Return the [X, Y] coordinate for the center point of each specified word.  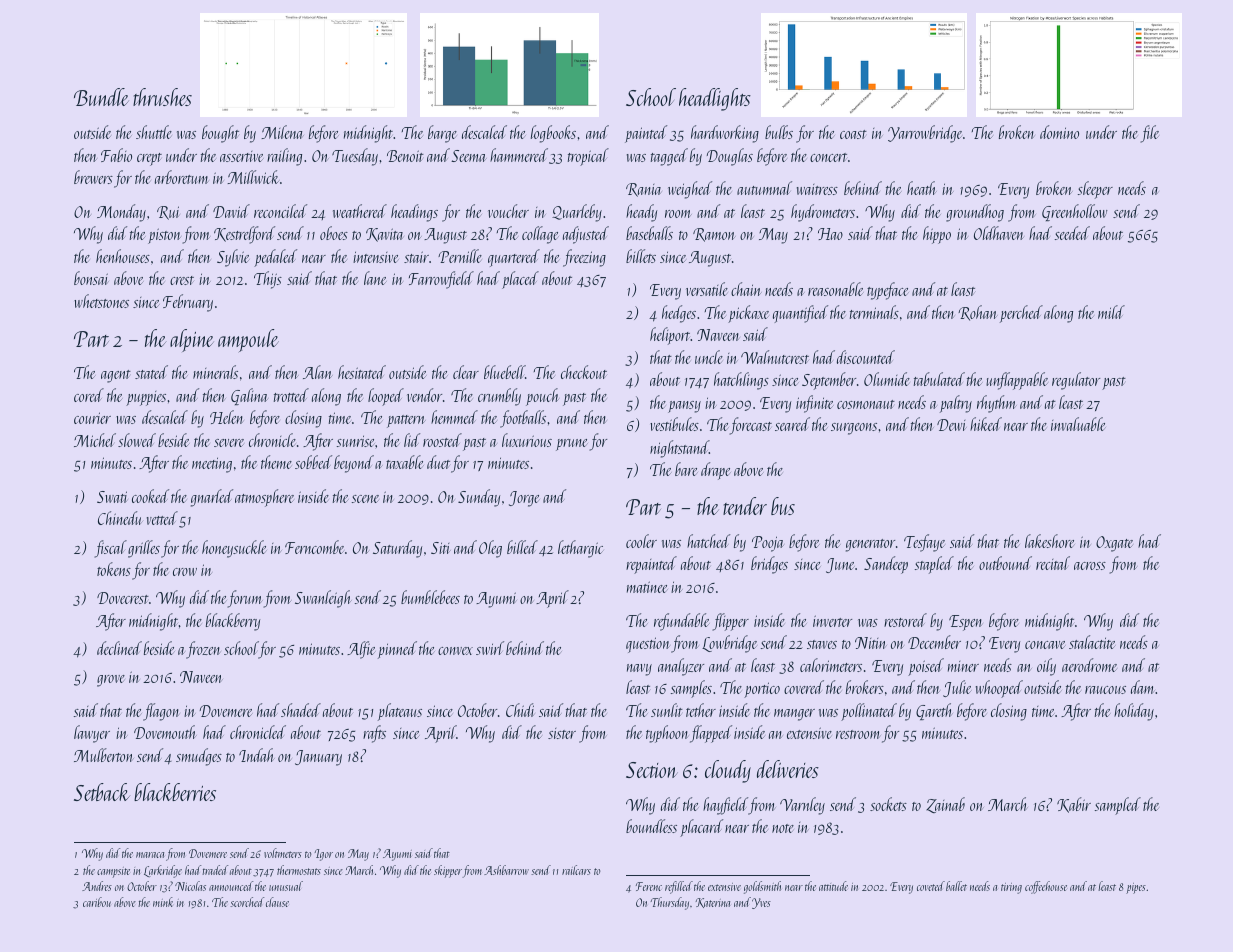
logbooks [553, 134]
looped [386, 397]
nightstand [679, 449]
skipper [448, 871]
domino [1059, 132]
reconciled [280, 211]
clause [277, 902]
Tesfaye [924, 543]
